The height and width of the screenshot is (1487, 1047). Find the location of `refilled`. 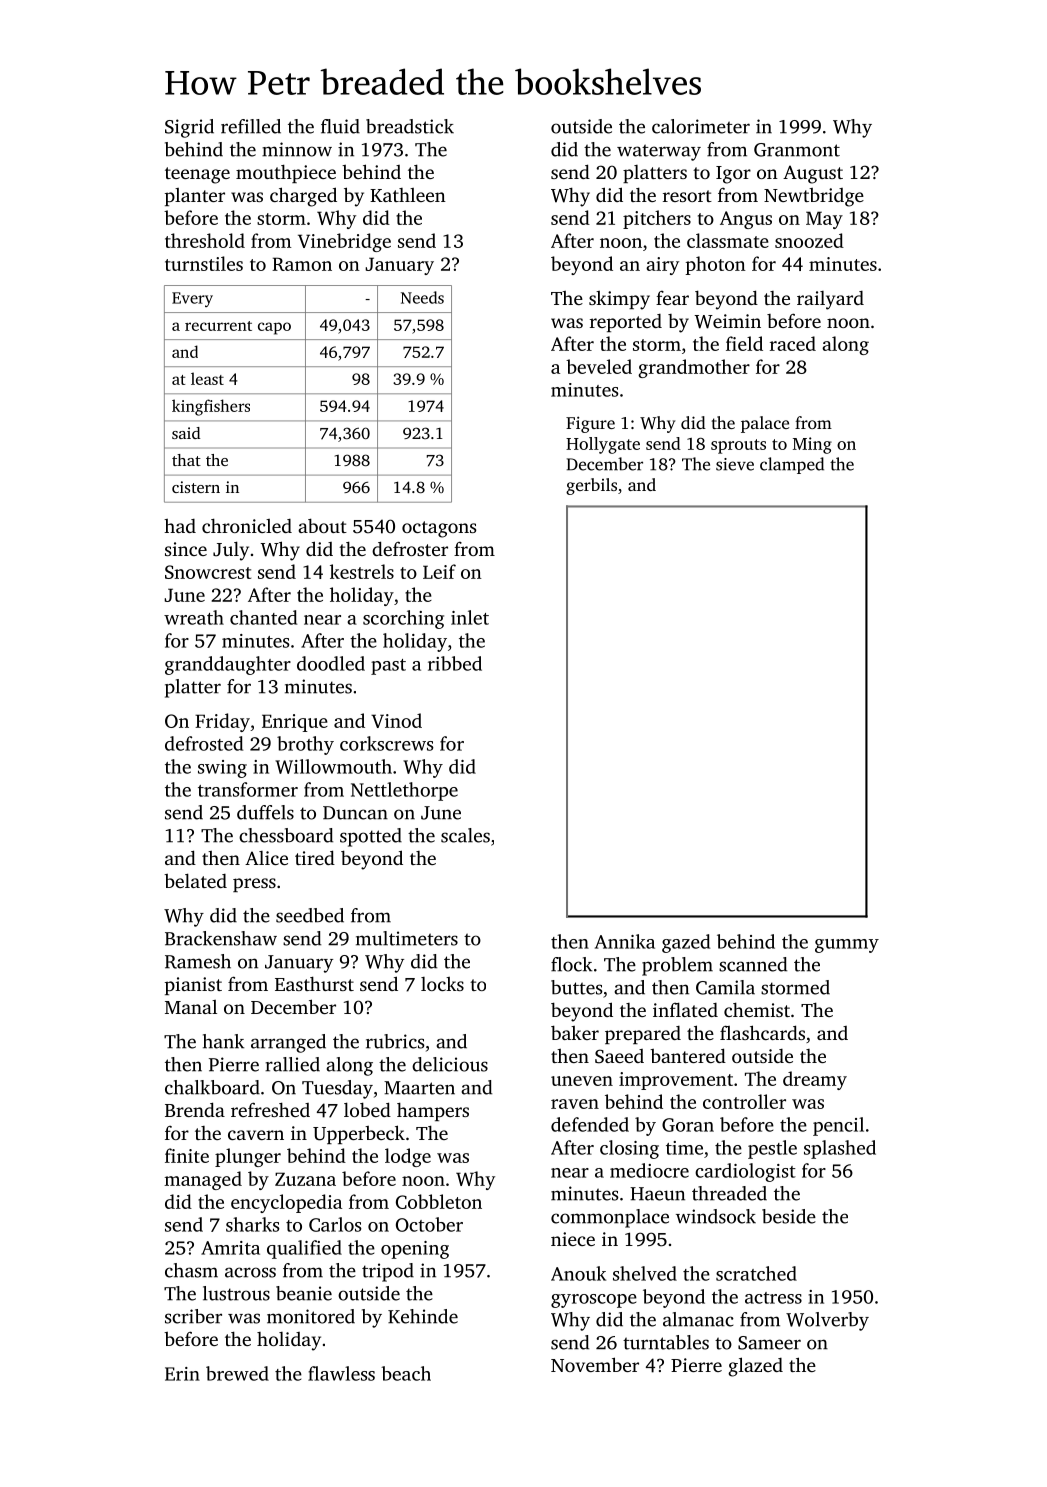

refilled is located at coordinates (251, 126).
